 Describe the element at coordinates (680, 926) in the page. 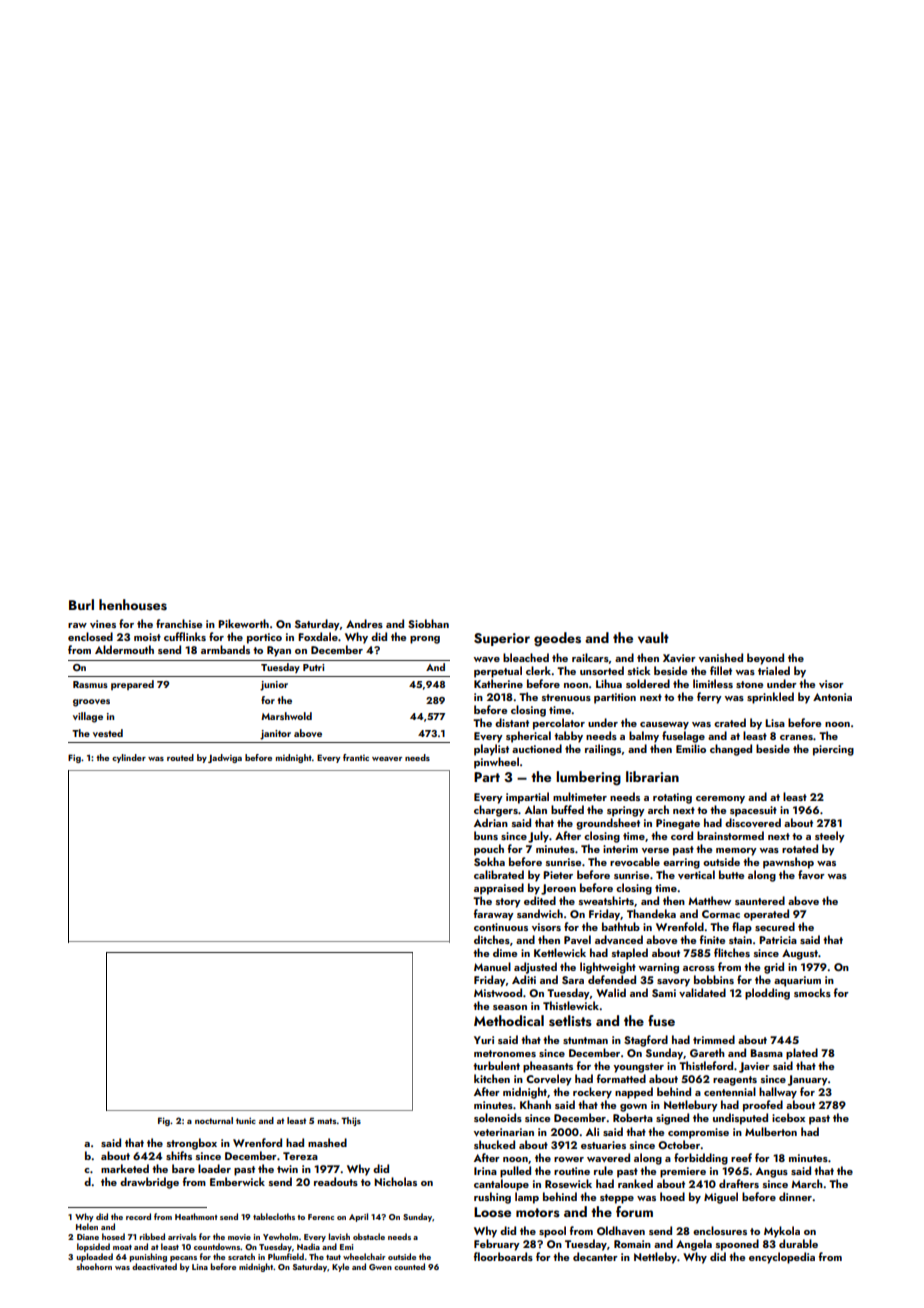

I see `Wrenfold` at that location.
